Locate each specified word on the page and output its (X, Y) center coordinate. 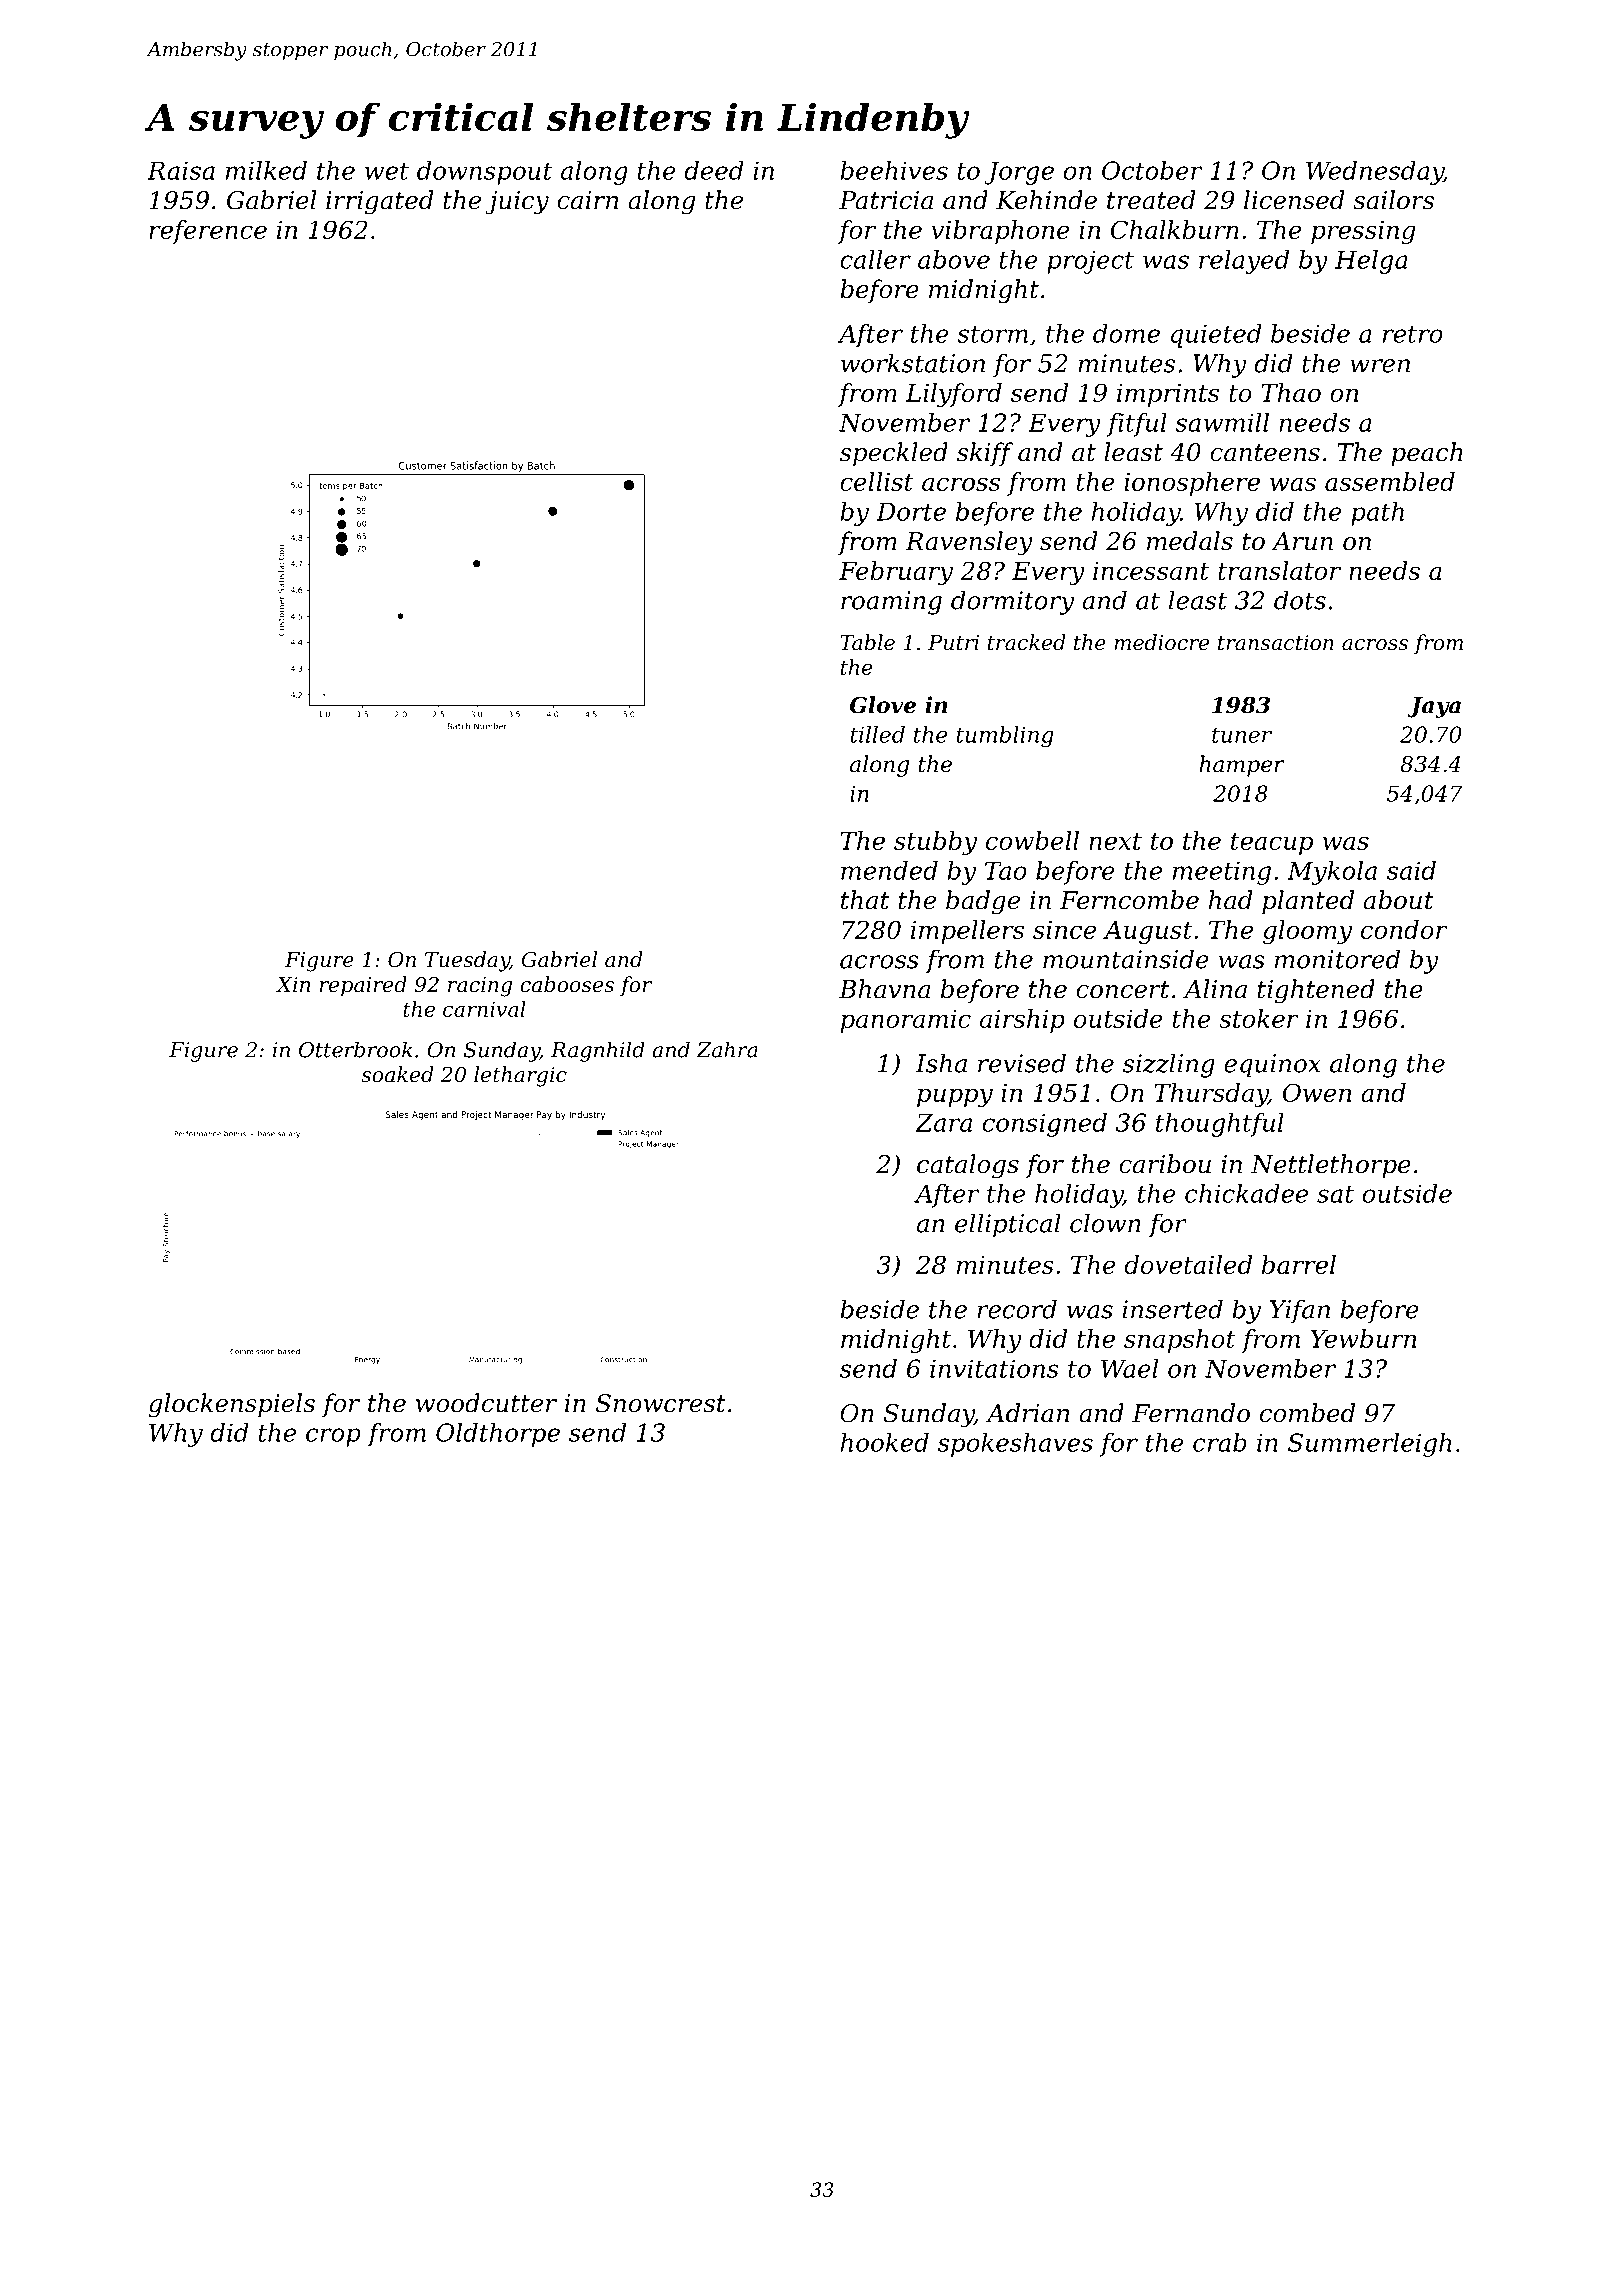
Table (867, 642)
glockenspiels (232, 1405)
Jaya (1434, 707)
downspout (484, 173)
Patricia (886, 200)
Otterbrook (356, 1049)
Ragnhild (598, 1051)
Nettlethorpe (1331, 1166)
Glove (883, 705)
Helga (1371, 262)
